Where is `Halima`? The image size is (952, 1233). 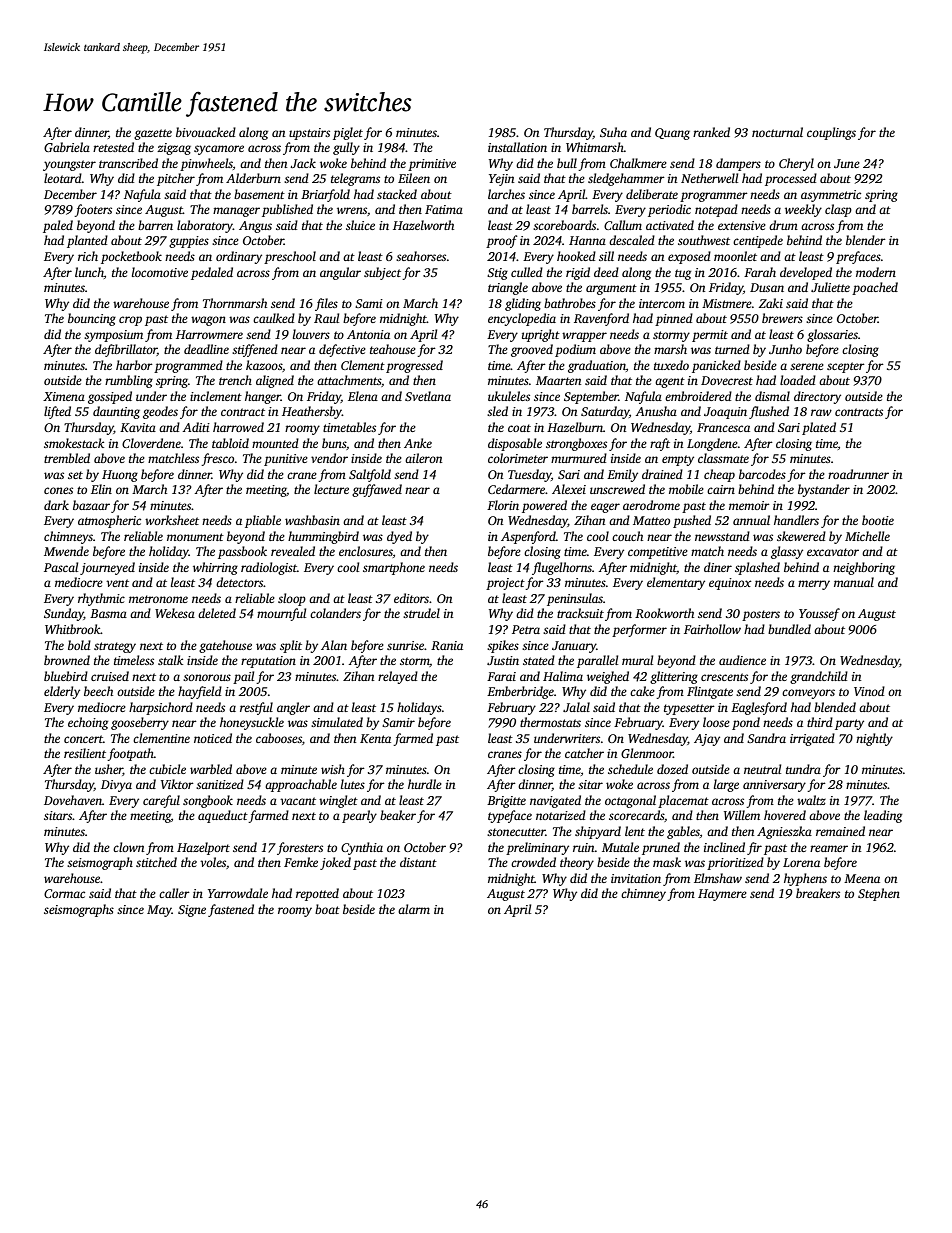
Halima is located at coordinates (563, 676).
